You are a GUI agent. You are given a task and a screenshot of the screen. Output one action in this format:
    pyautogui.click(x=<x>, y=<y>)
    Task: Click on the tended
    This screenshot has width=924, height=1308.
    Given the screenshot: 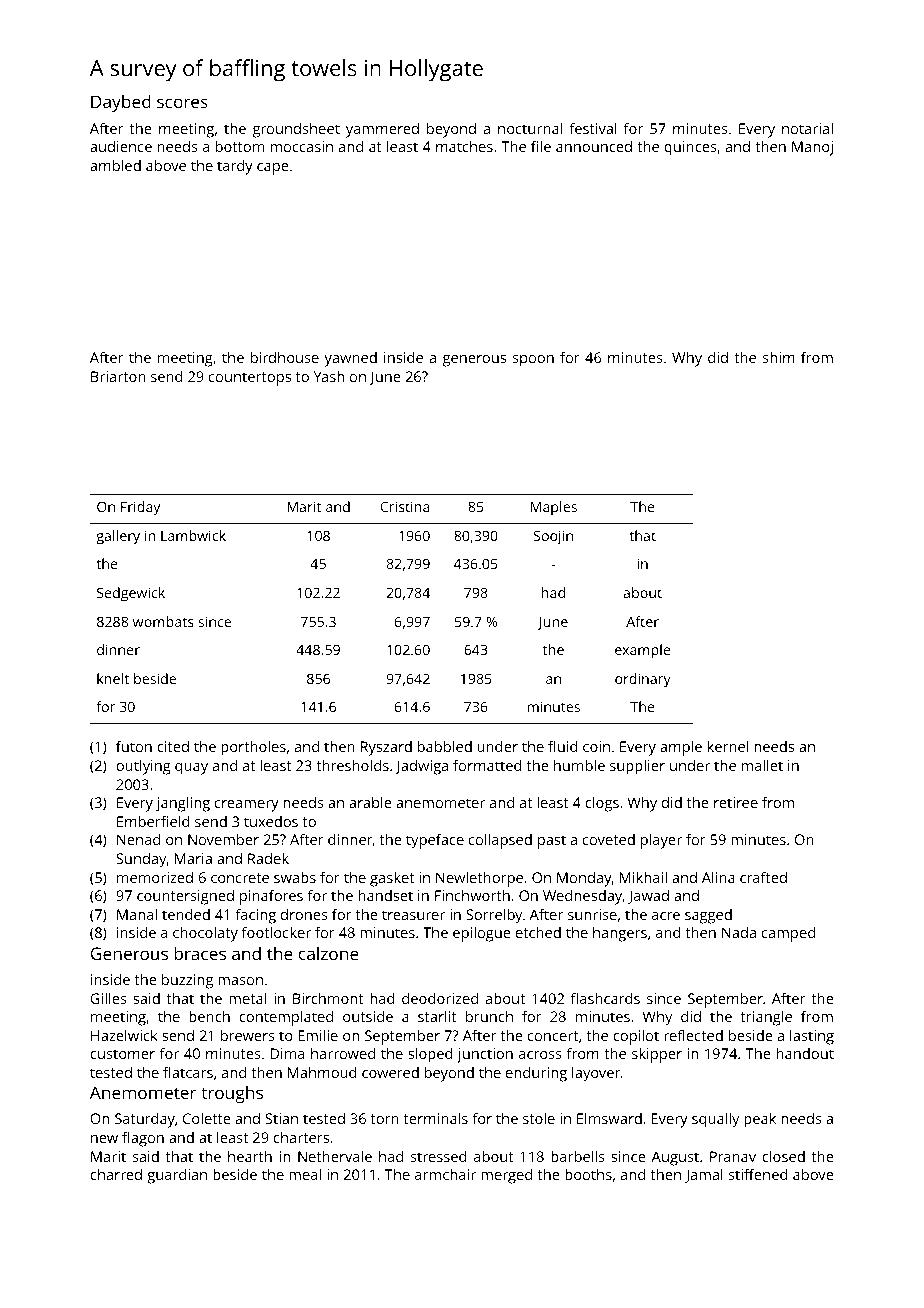 What is the action you would take?
    pyautogui.click(x=186, y=914)
